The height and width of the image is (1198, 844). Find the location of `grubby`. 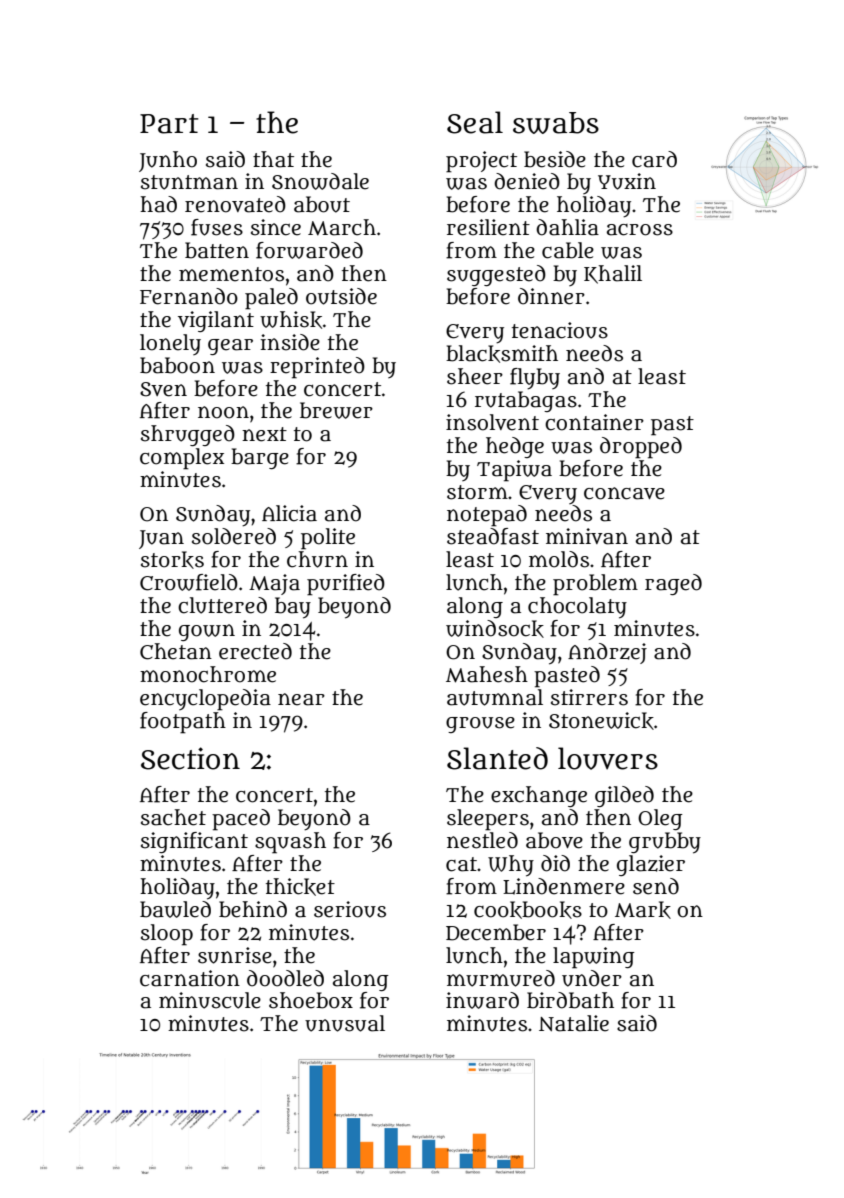

grubby is located at coordinates (665, 843).
